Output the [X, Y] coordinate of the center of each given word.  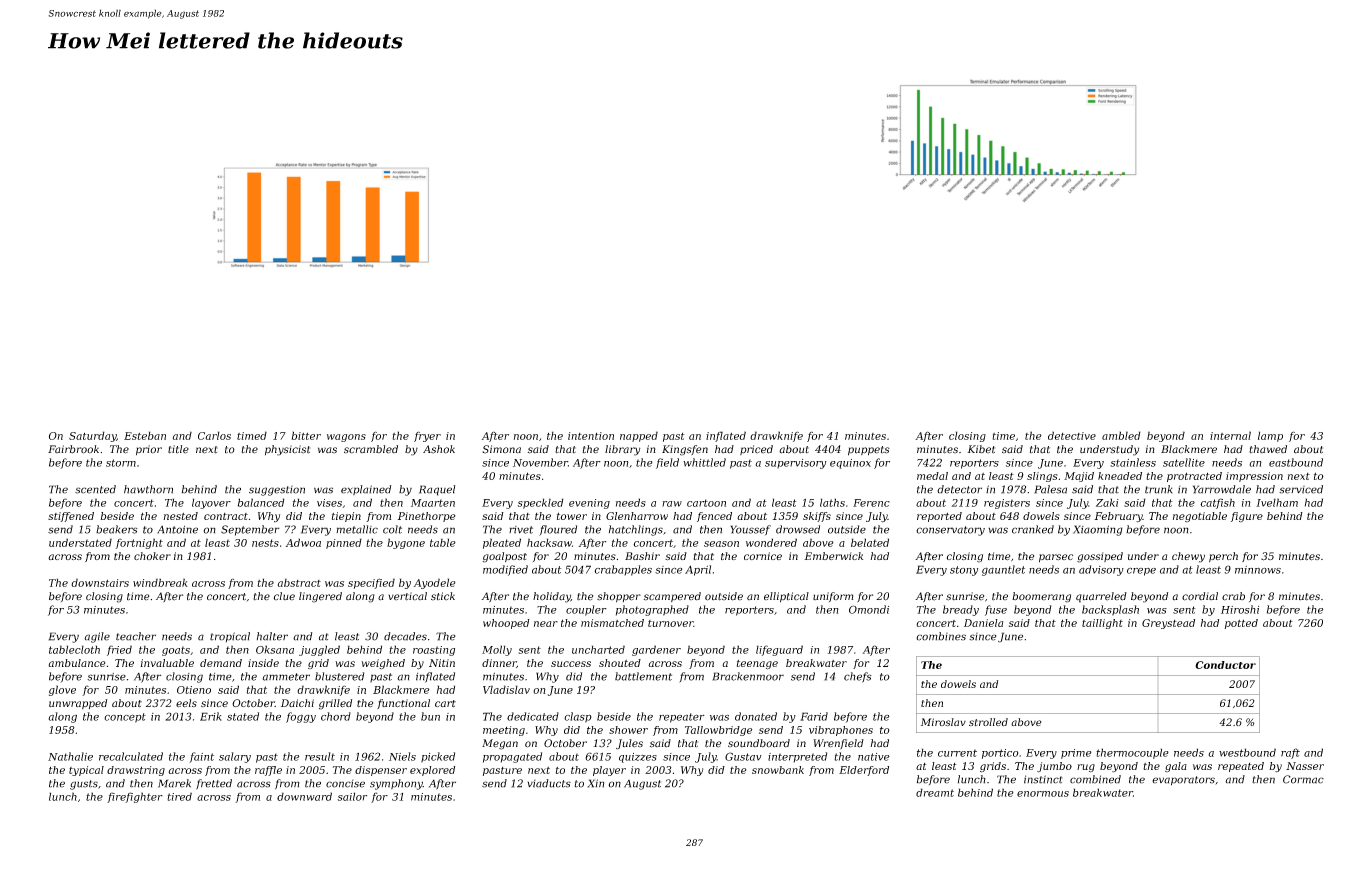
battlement [643, 676]
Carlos [214, 435]
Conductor [1225, 665]
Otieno [194, 690]
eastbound [1296, 462]
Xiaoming [1098, 530]
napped [639, 436]
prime [1076, 754]
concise [345, 784]
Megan [500, 744]
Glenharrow [637, 516]
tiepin [346, 517]
